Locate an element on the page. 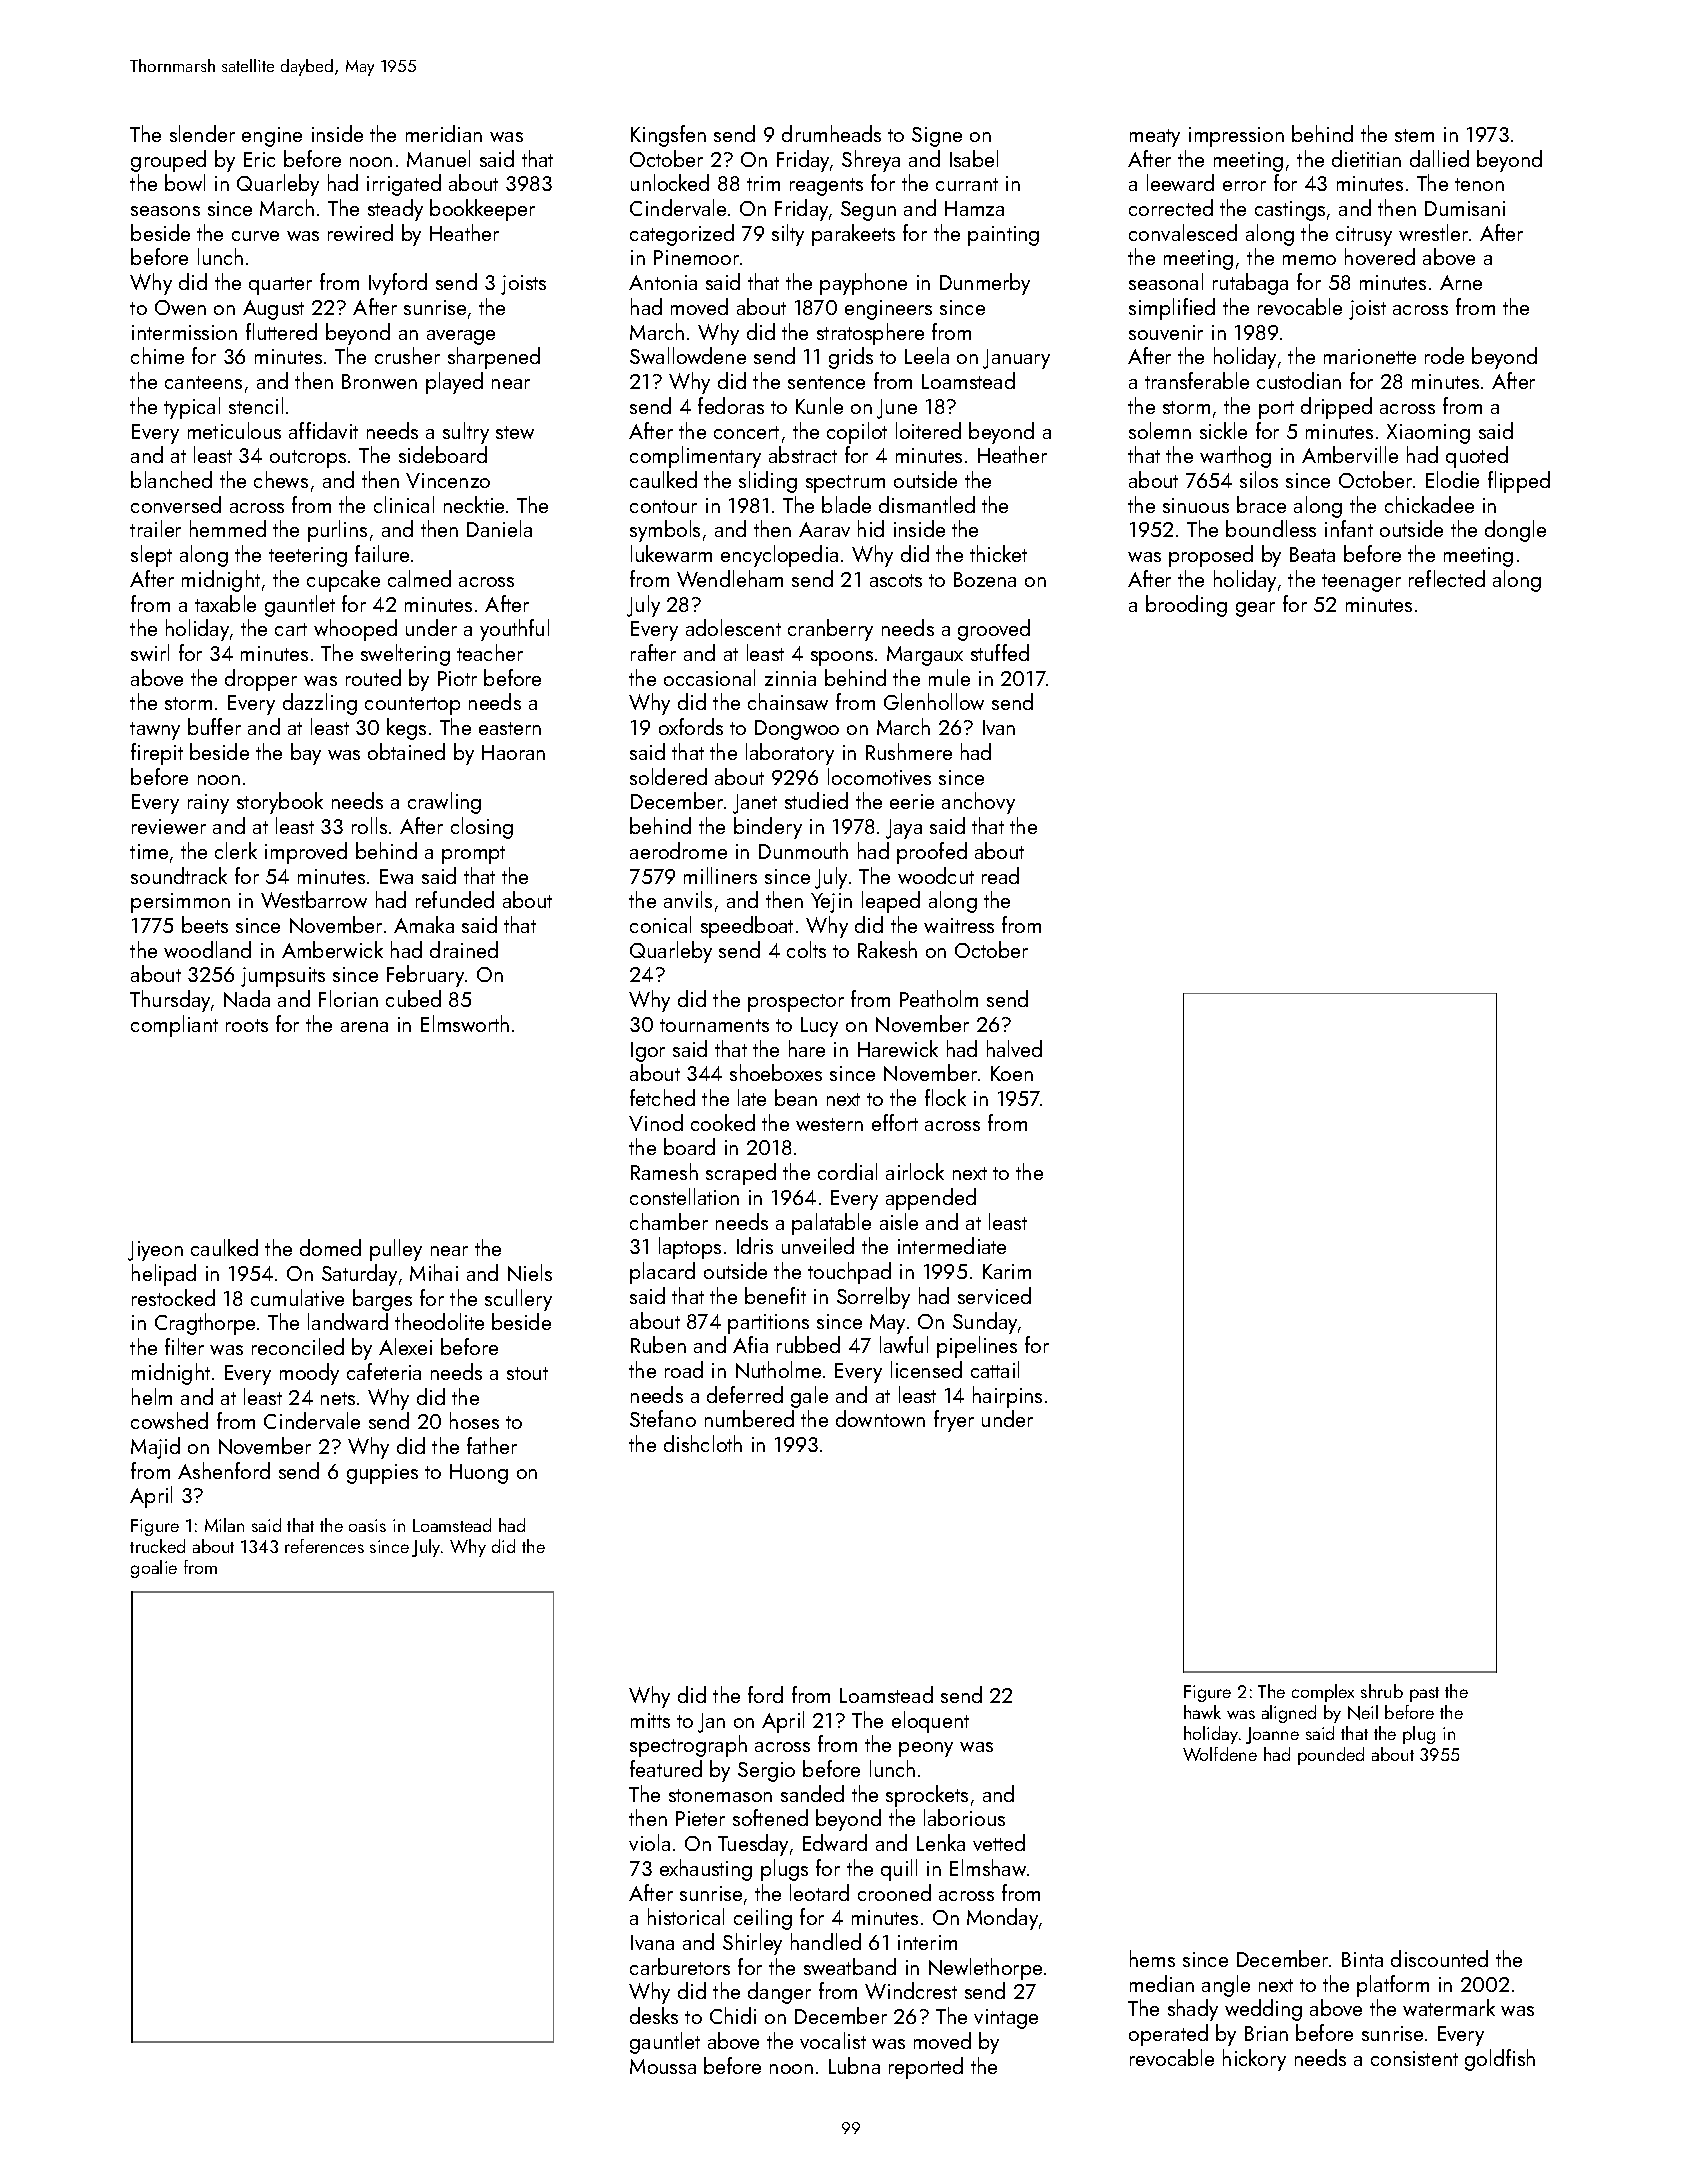 The height and width of the document is (2178, 1683). halved is located at coordinates (1014, 1048).
